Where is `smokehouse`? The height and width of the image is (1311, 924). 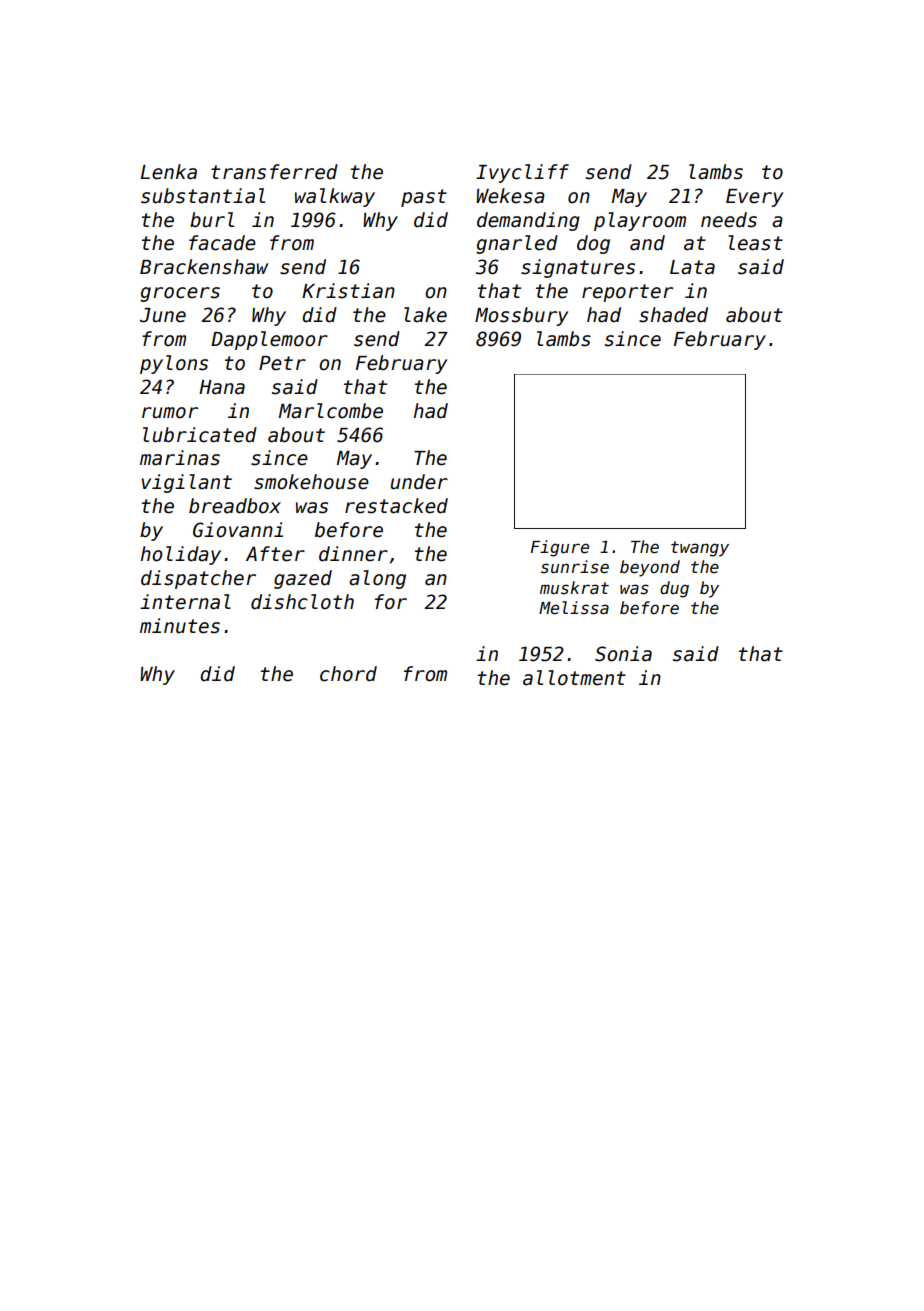 smokehouse is located at coordinates (311, 482).
